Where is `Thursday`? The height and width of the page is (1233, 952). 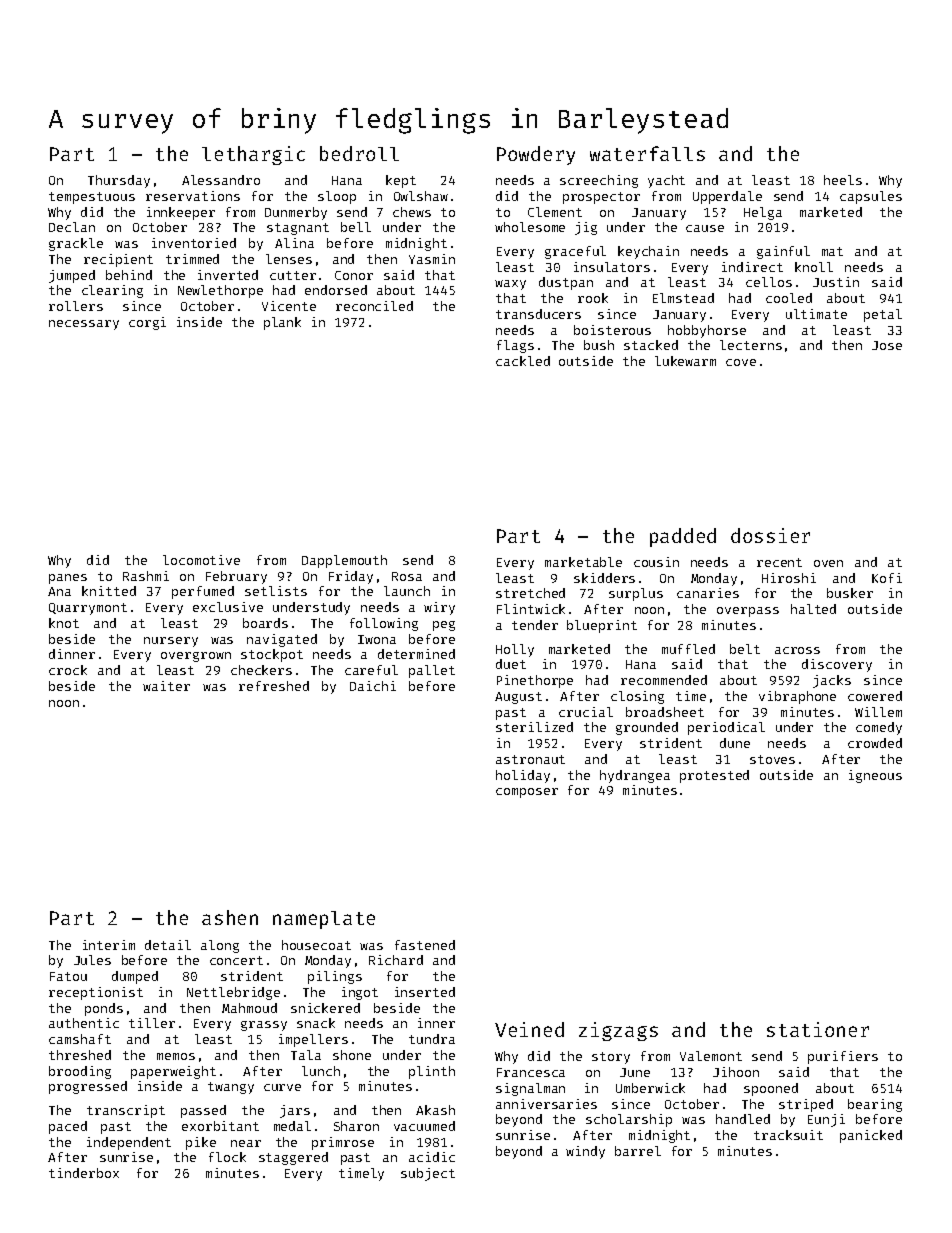
Thursday is located at coordinates (119, 181).
